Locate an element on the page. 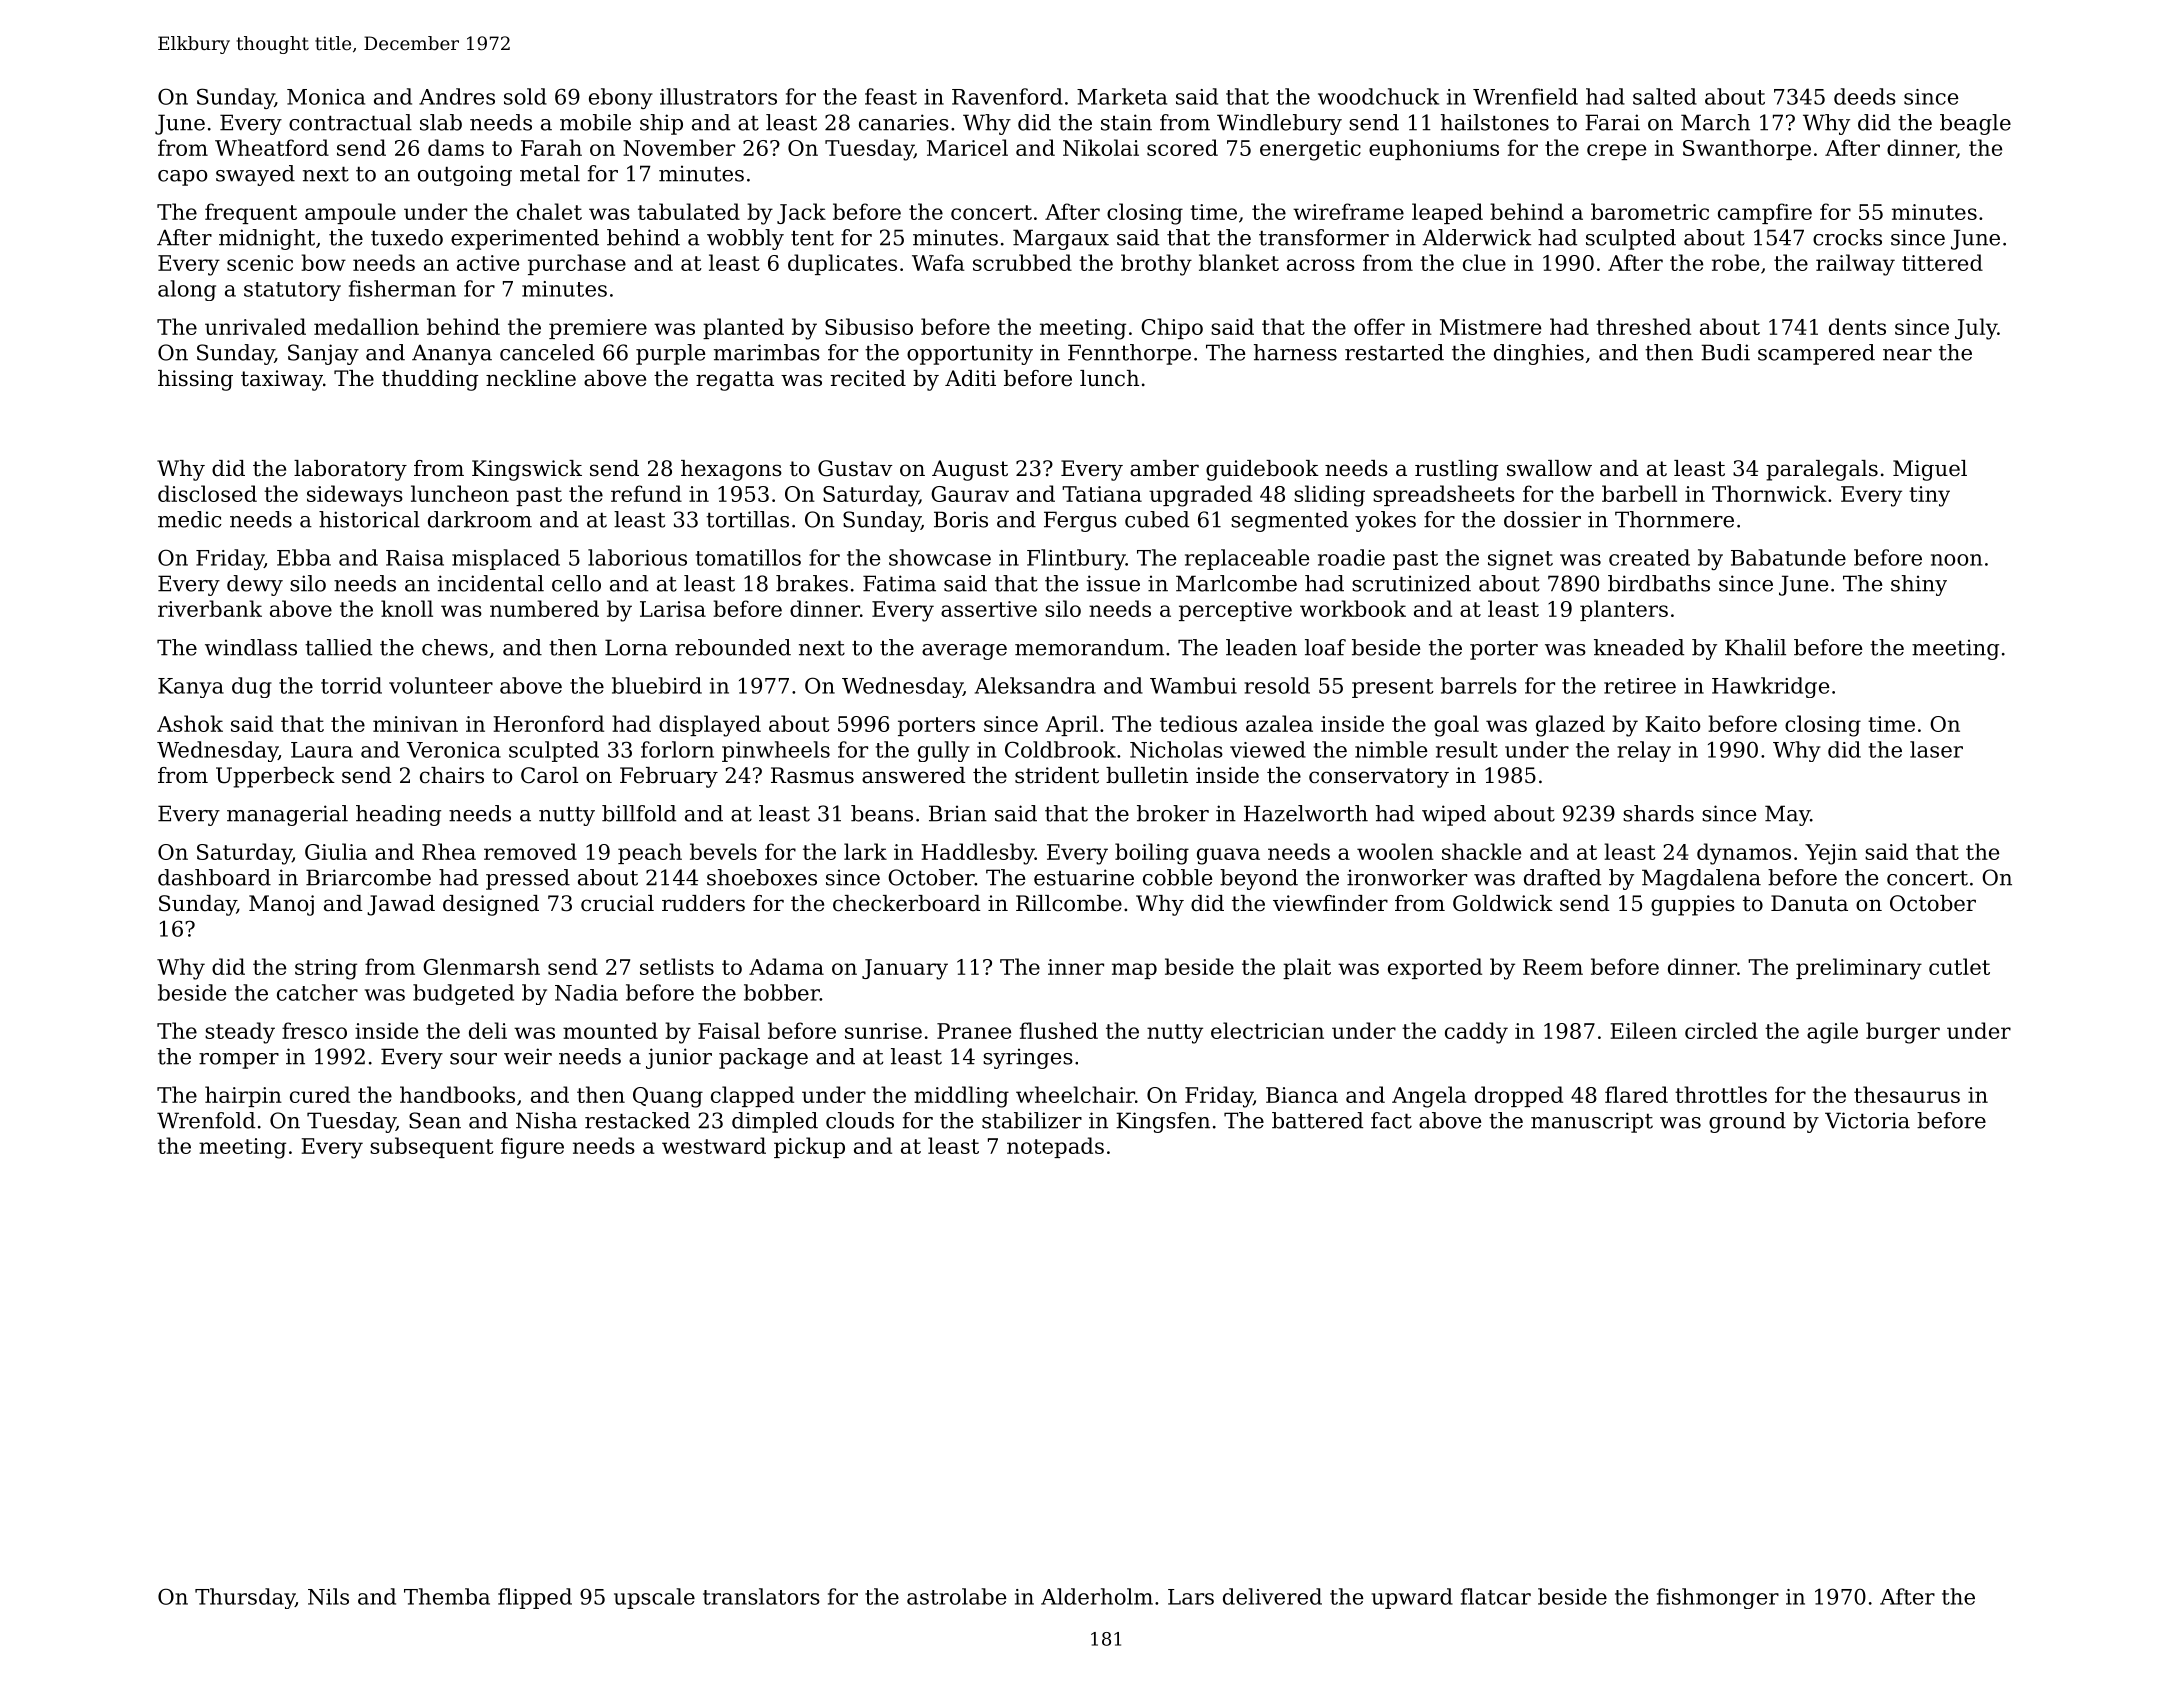 This document has height=1683, width=2178. Wrenfold is located at coordinates (206, 1120).
